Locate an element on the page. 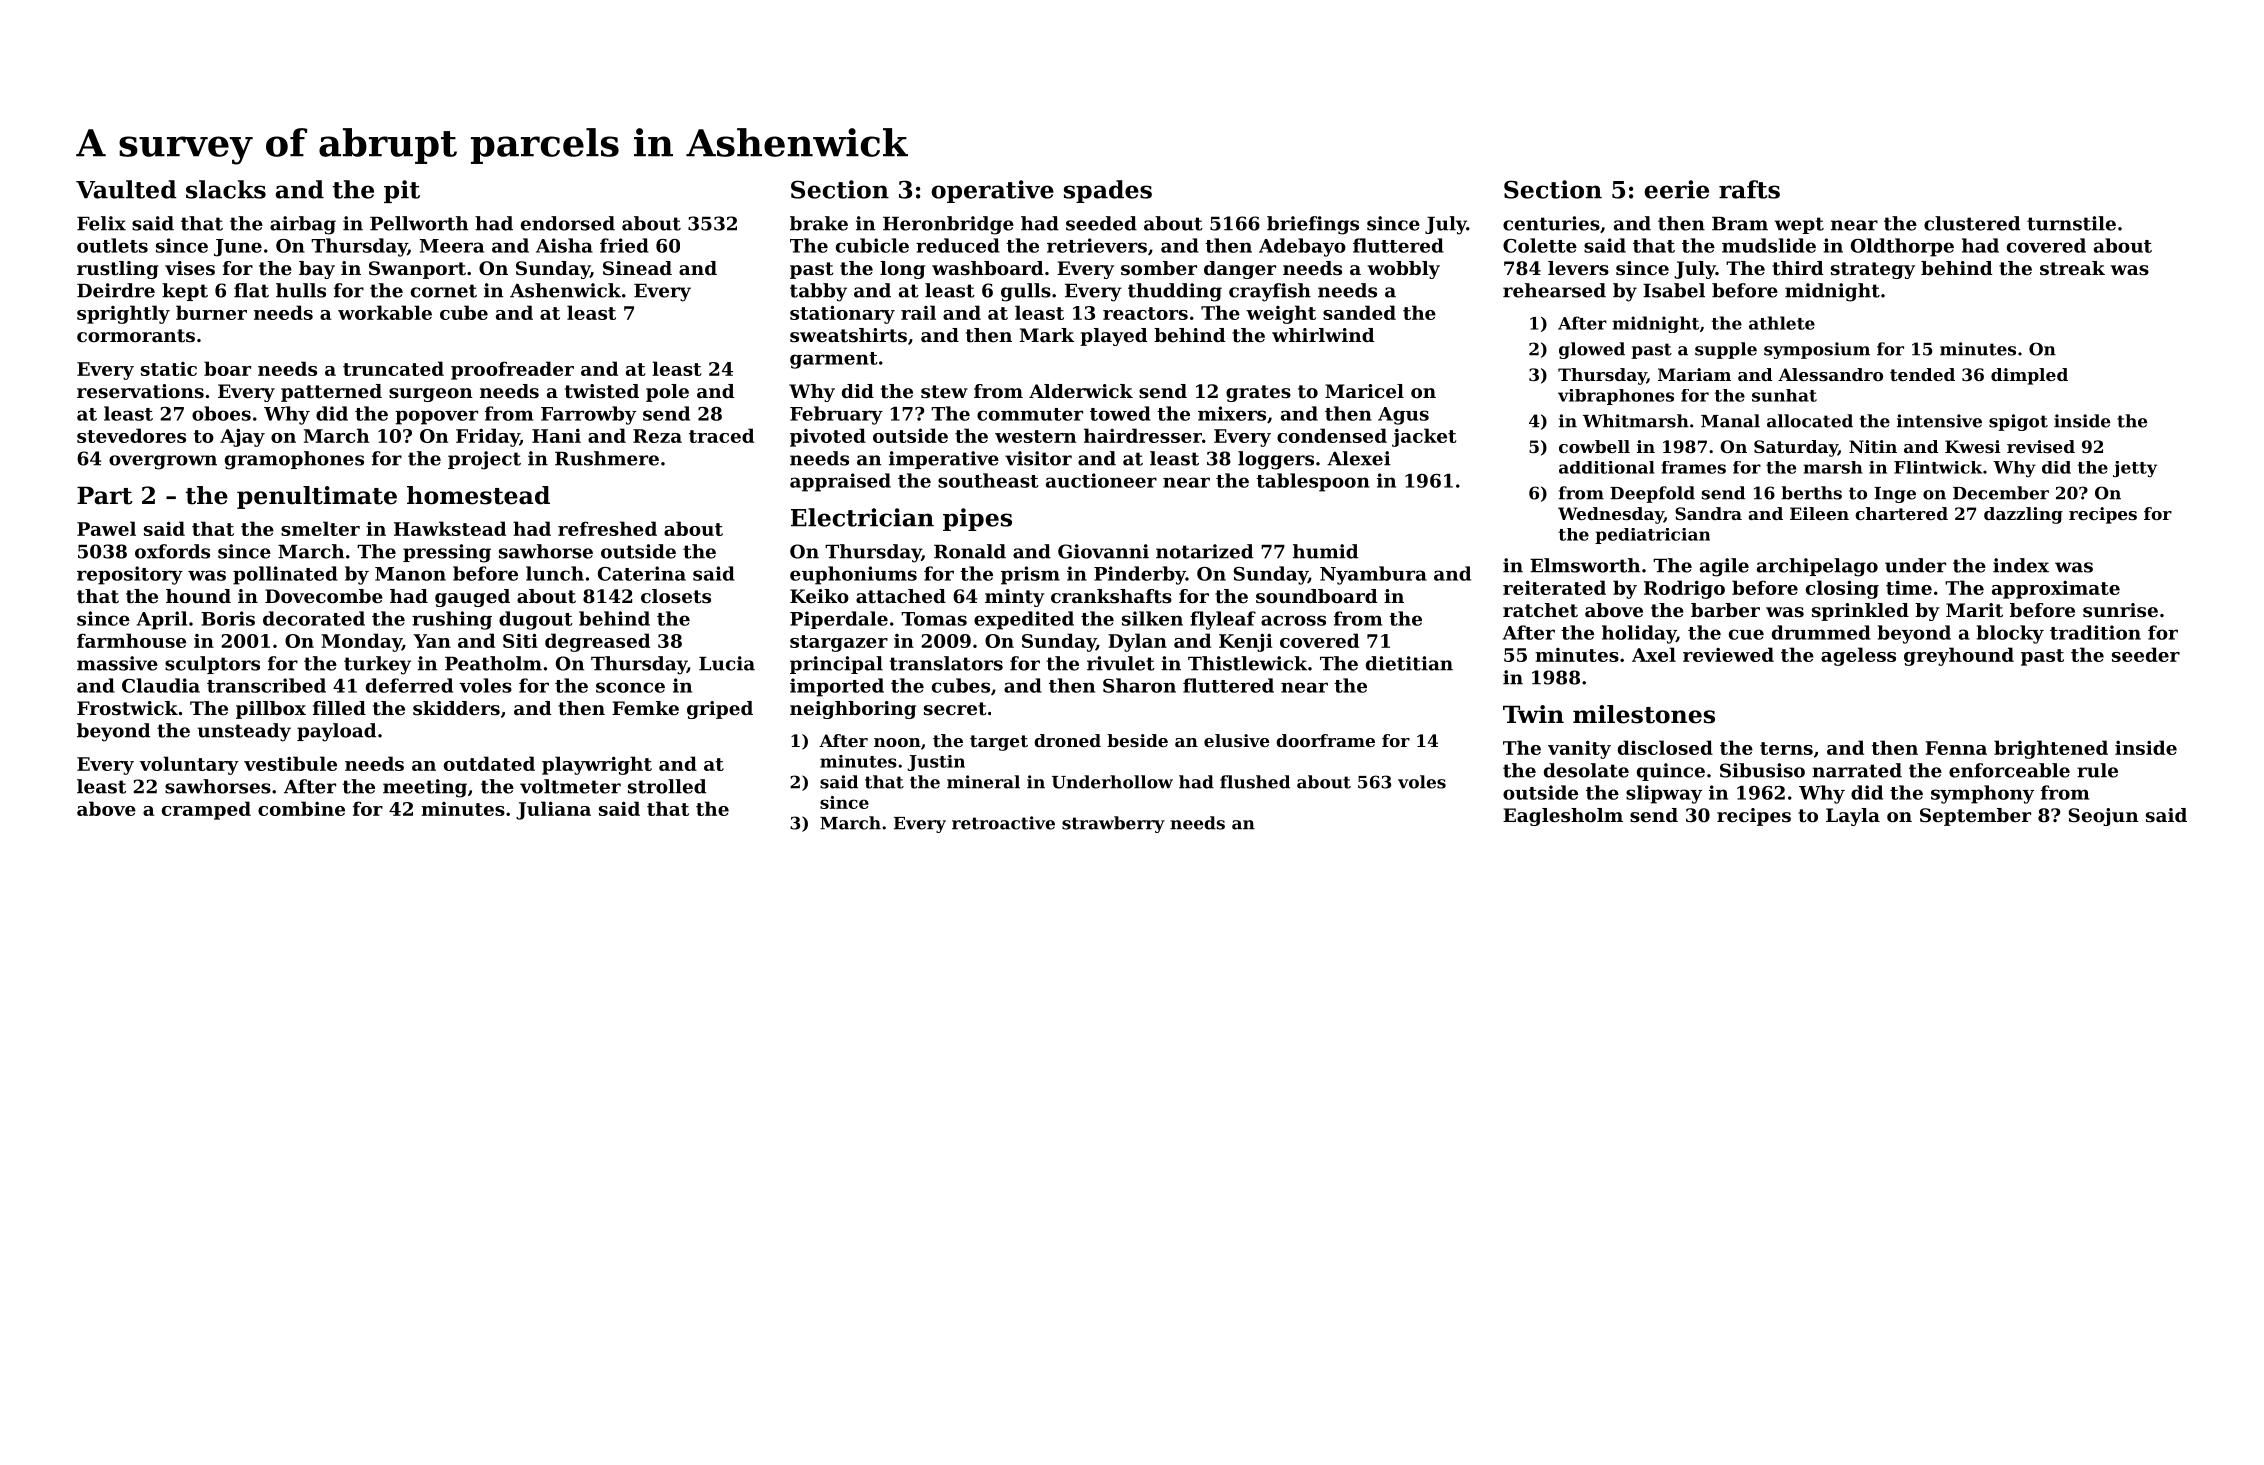  Juliana is located at coordinates (553, 810).
